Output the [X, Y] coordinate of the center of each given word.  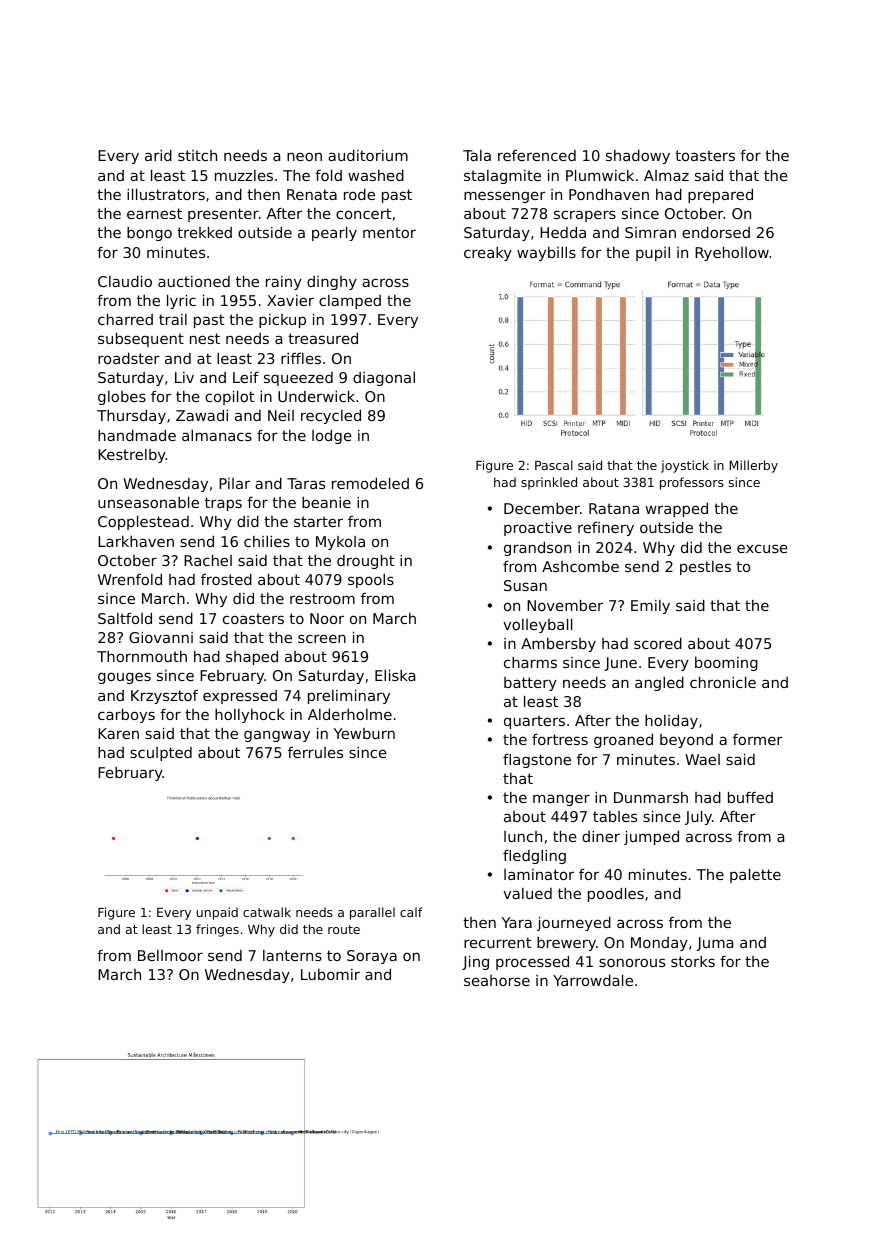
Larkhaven [136, 541]
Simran [650, 232]
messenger [505, 197]
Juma [714, 944]
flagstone [537, 761]
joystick [685, 466]
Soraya [372, 957]
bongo [149, 234]
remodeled [370, 483]
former [758, 739]
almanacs [217, 435]
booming [726, 664]
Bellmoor [170, 955]
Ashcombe [580, 566]
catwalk [267, 912]
